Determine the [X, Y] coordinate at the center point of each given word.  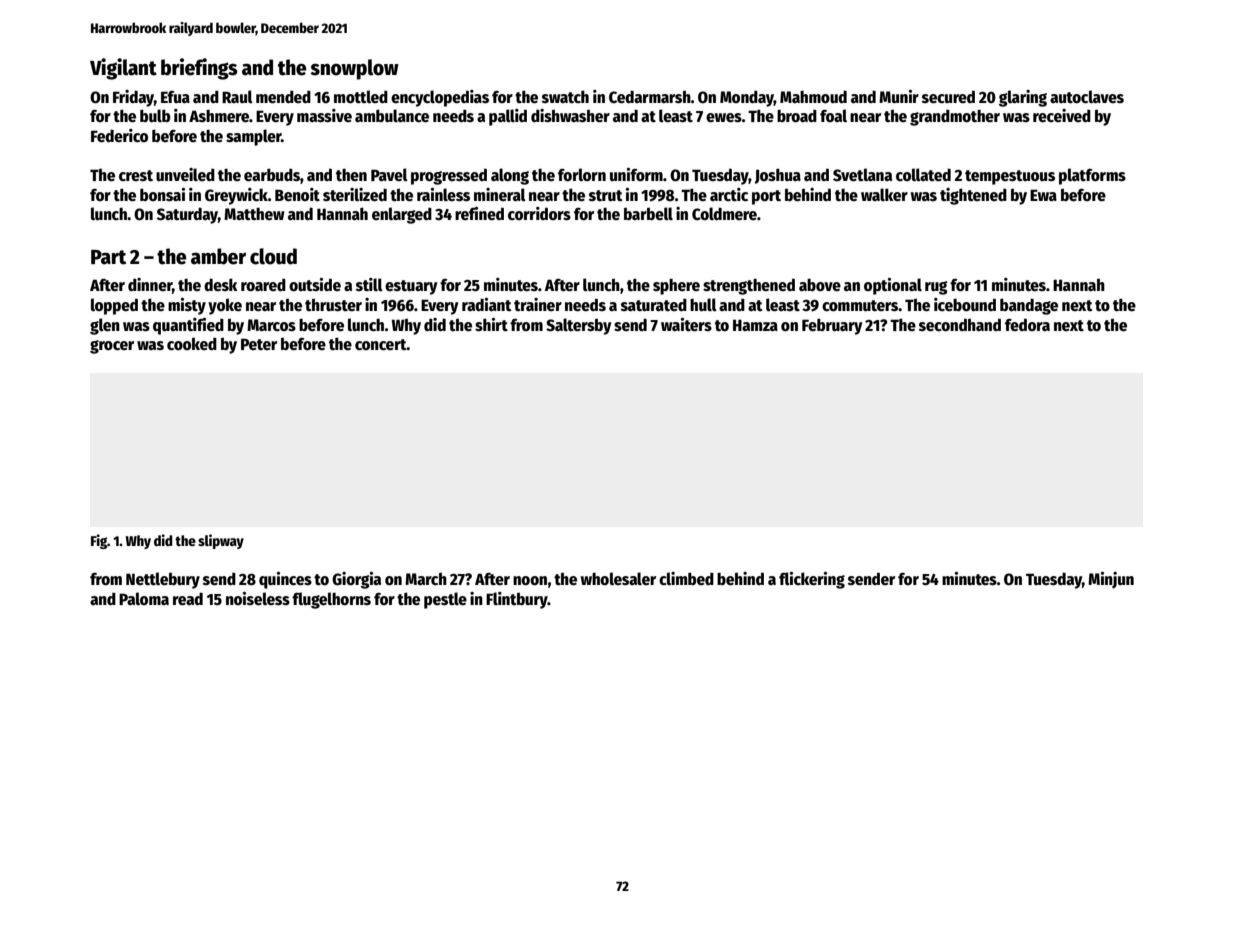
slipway [221, 541]
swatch [565, 96]
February [832, 326]
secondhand [960, 325]
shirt [491, 324]
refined [479, 213]
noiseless [258, 599]
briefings [199, 69]
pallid [508, 117]
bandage [1029, 306]
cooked [192, 344]
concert [381, 345]
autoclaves [1087, 97]
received [1062, 115]
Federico [119, 136]
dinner [150, 284]
